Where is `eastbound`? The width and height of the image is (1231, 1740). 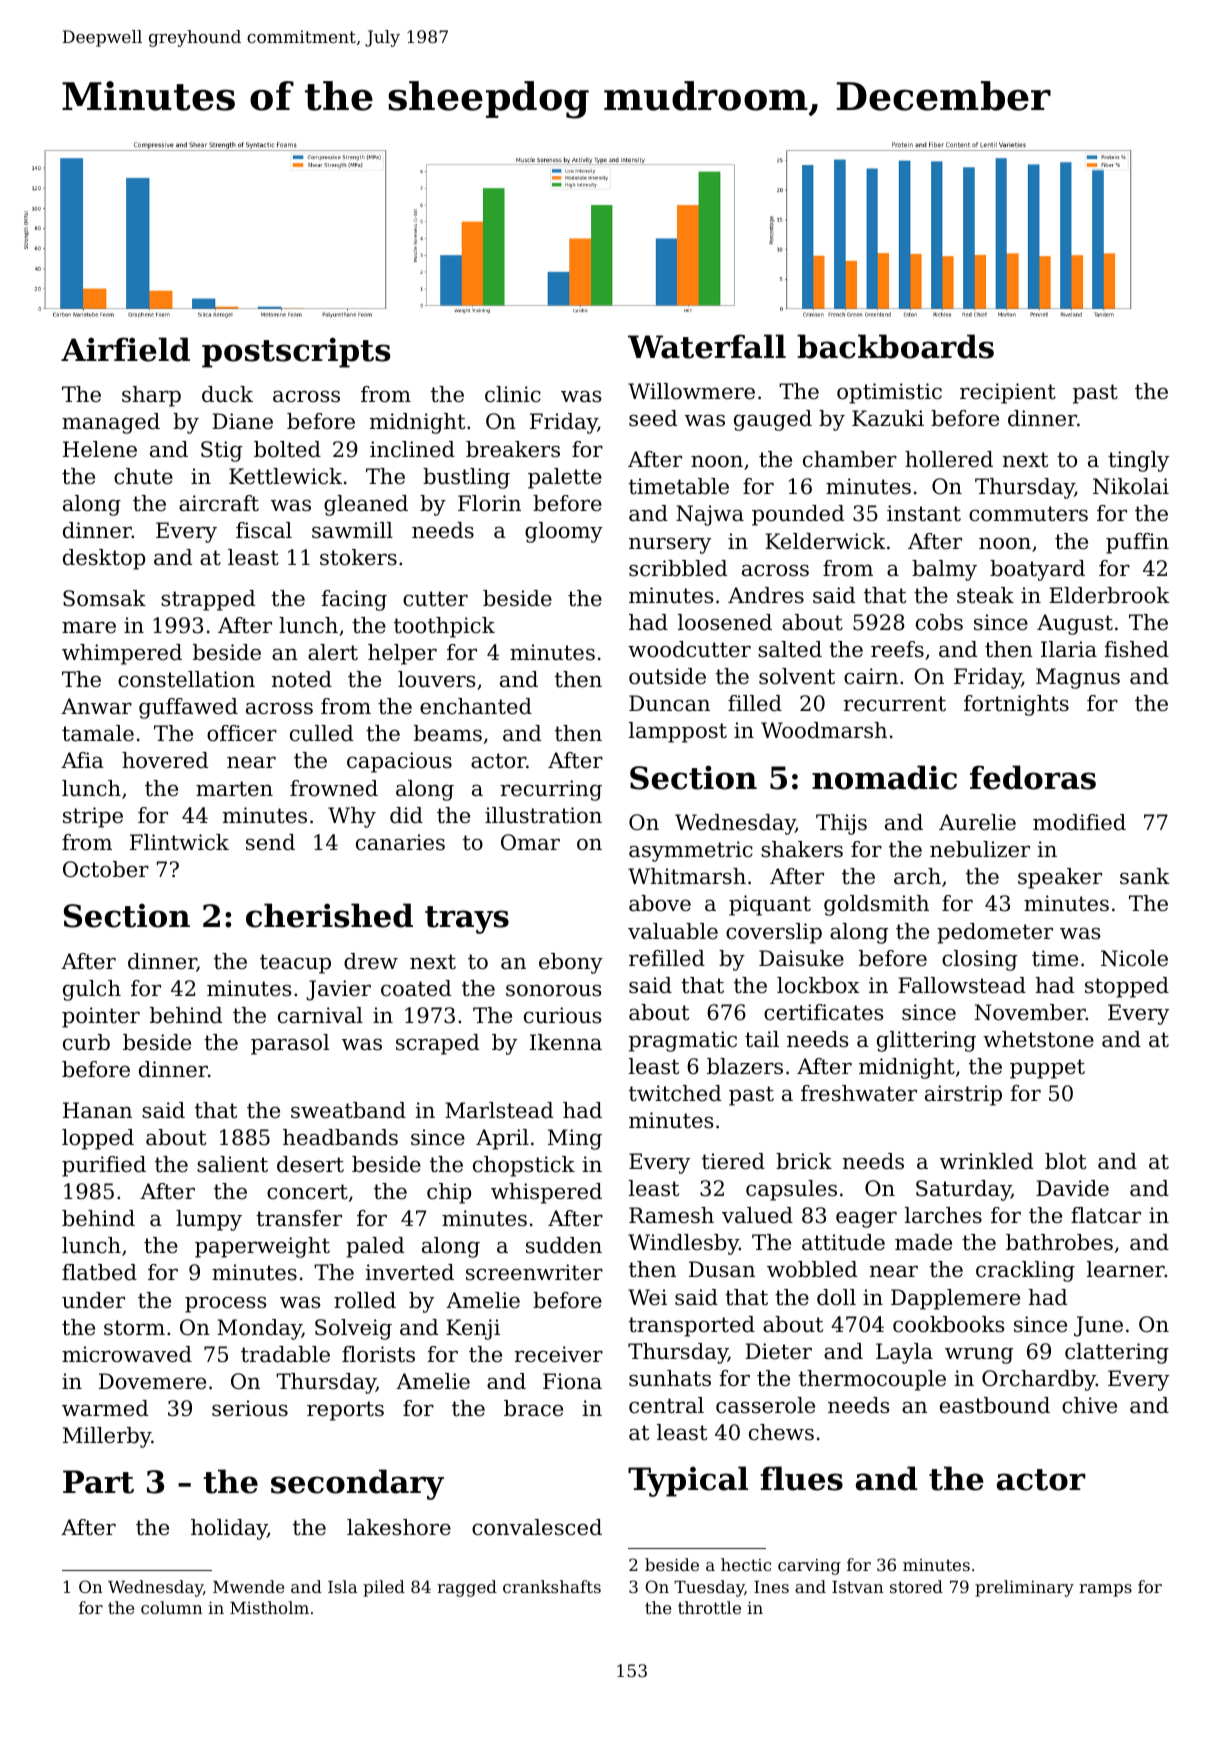
eastbound is located at coordinates (995, 1405).
